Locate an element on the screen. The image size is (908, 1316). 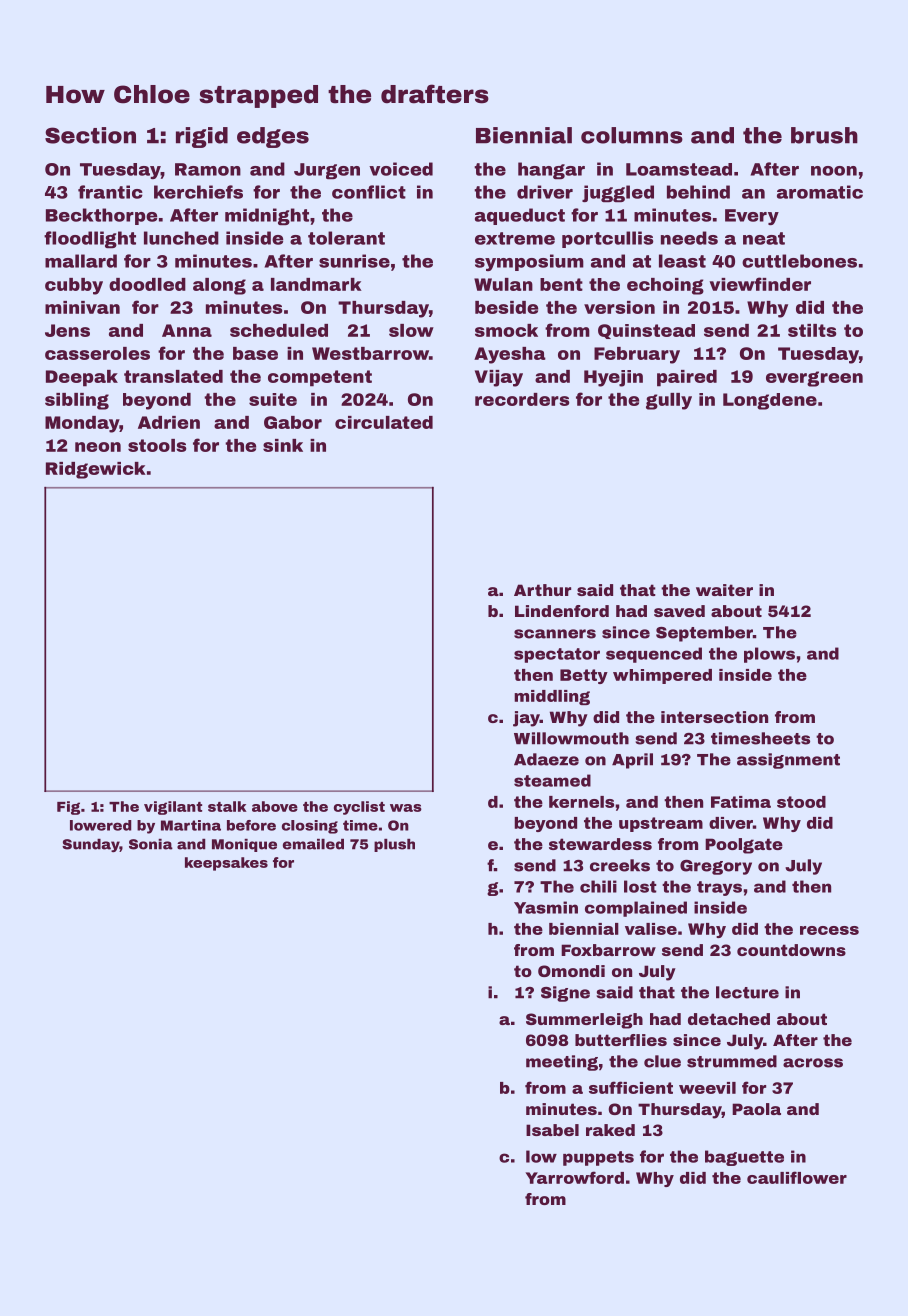
waiter is located at coordinates (724, 590).
